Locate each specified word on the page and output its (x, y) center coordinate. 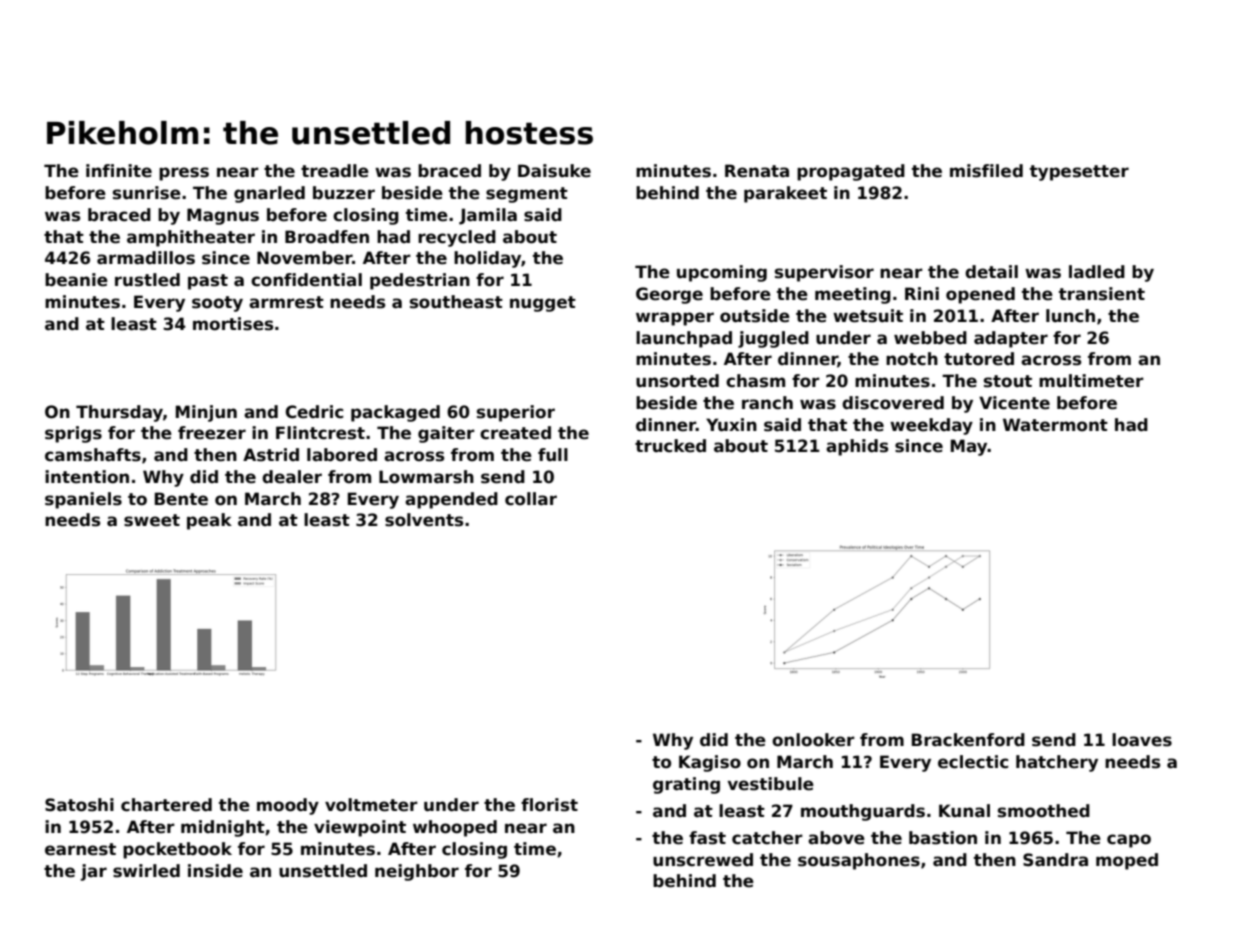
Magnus (223, 216)
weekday (931, 426)
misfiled (986, 171)
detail (991, 272)
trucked (670, 446)
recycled (457, 238)
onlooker (813, 740)
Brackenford (968, 740)
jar (93, 872)
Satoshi (79, 805)
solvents (424, 520)
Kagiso (710, 763)
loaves (1142, 740)
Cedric (314, 412)
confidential (306, 280)
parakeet (785, 194)
